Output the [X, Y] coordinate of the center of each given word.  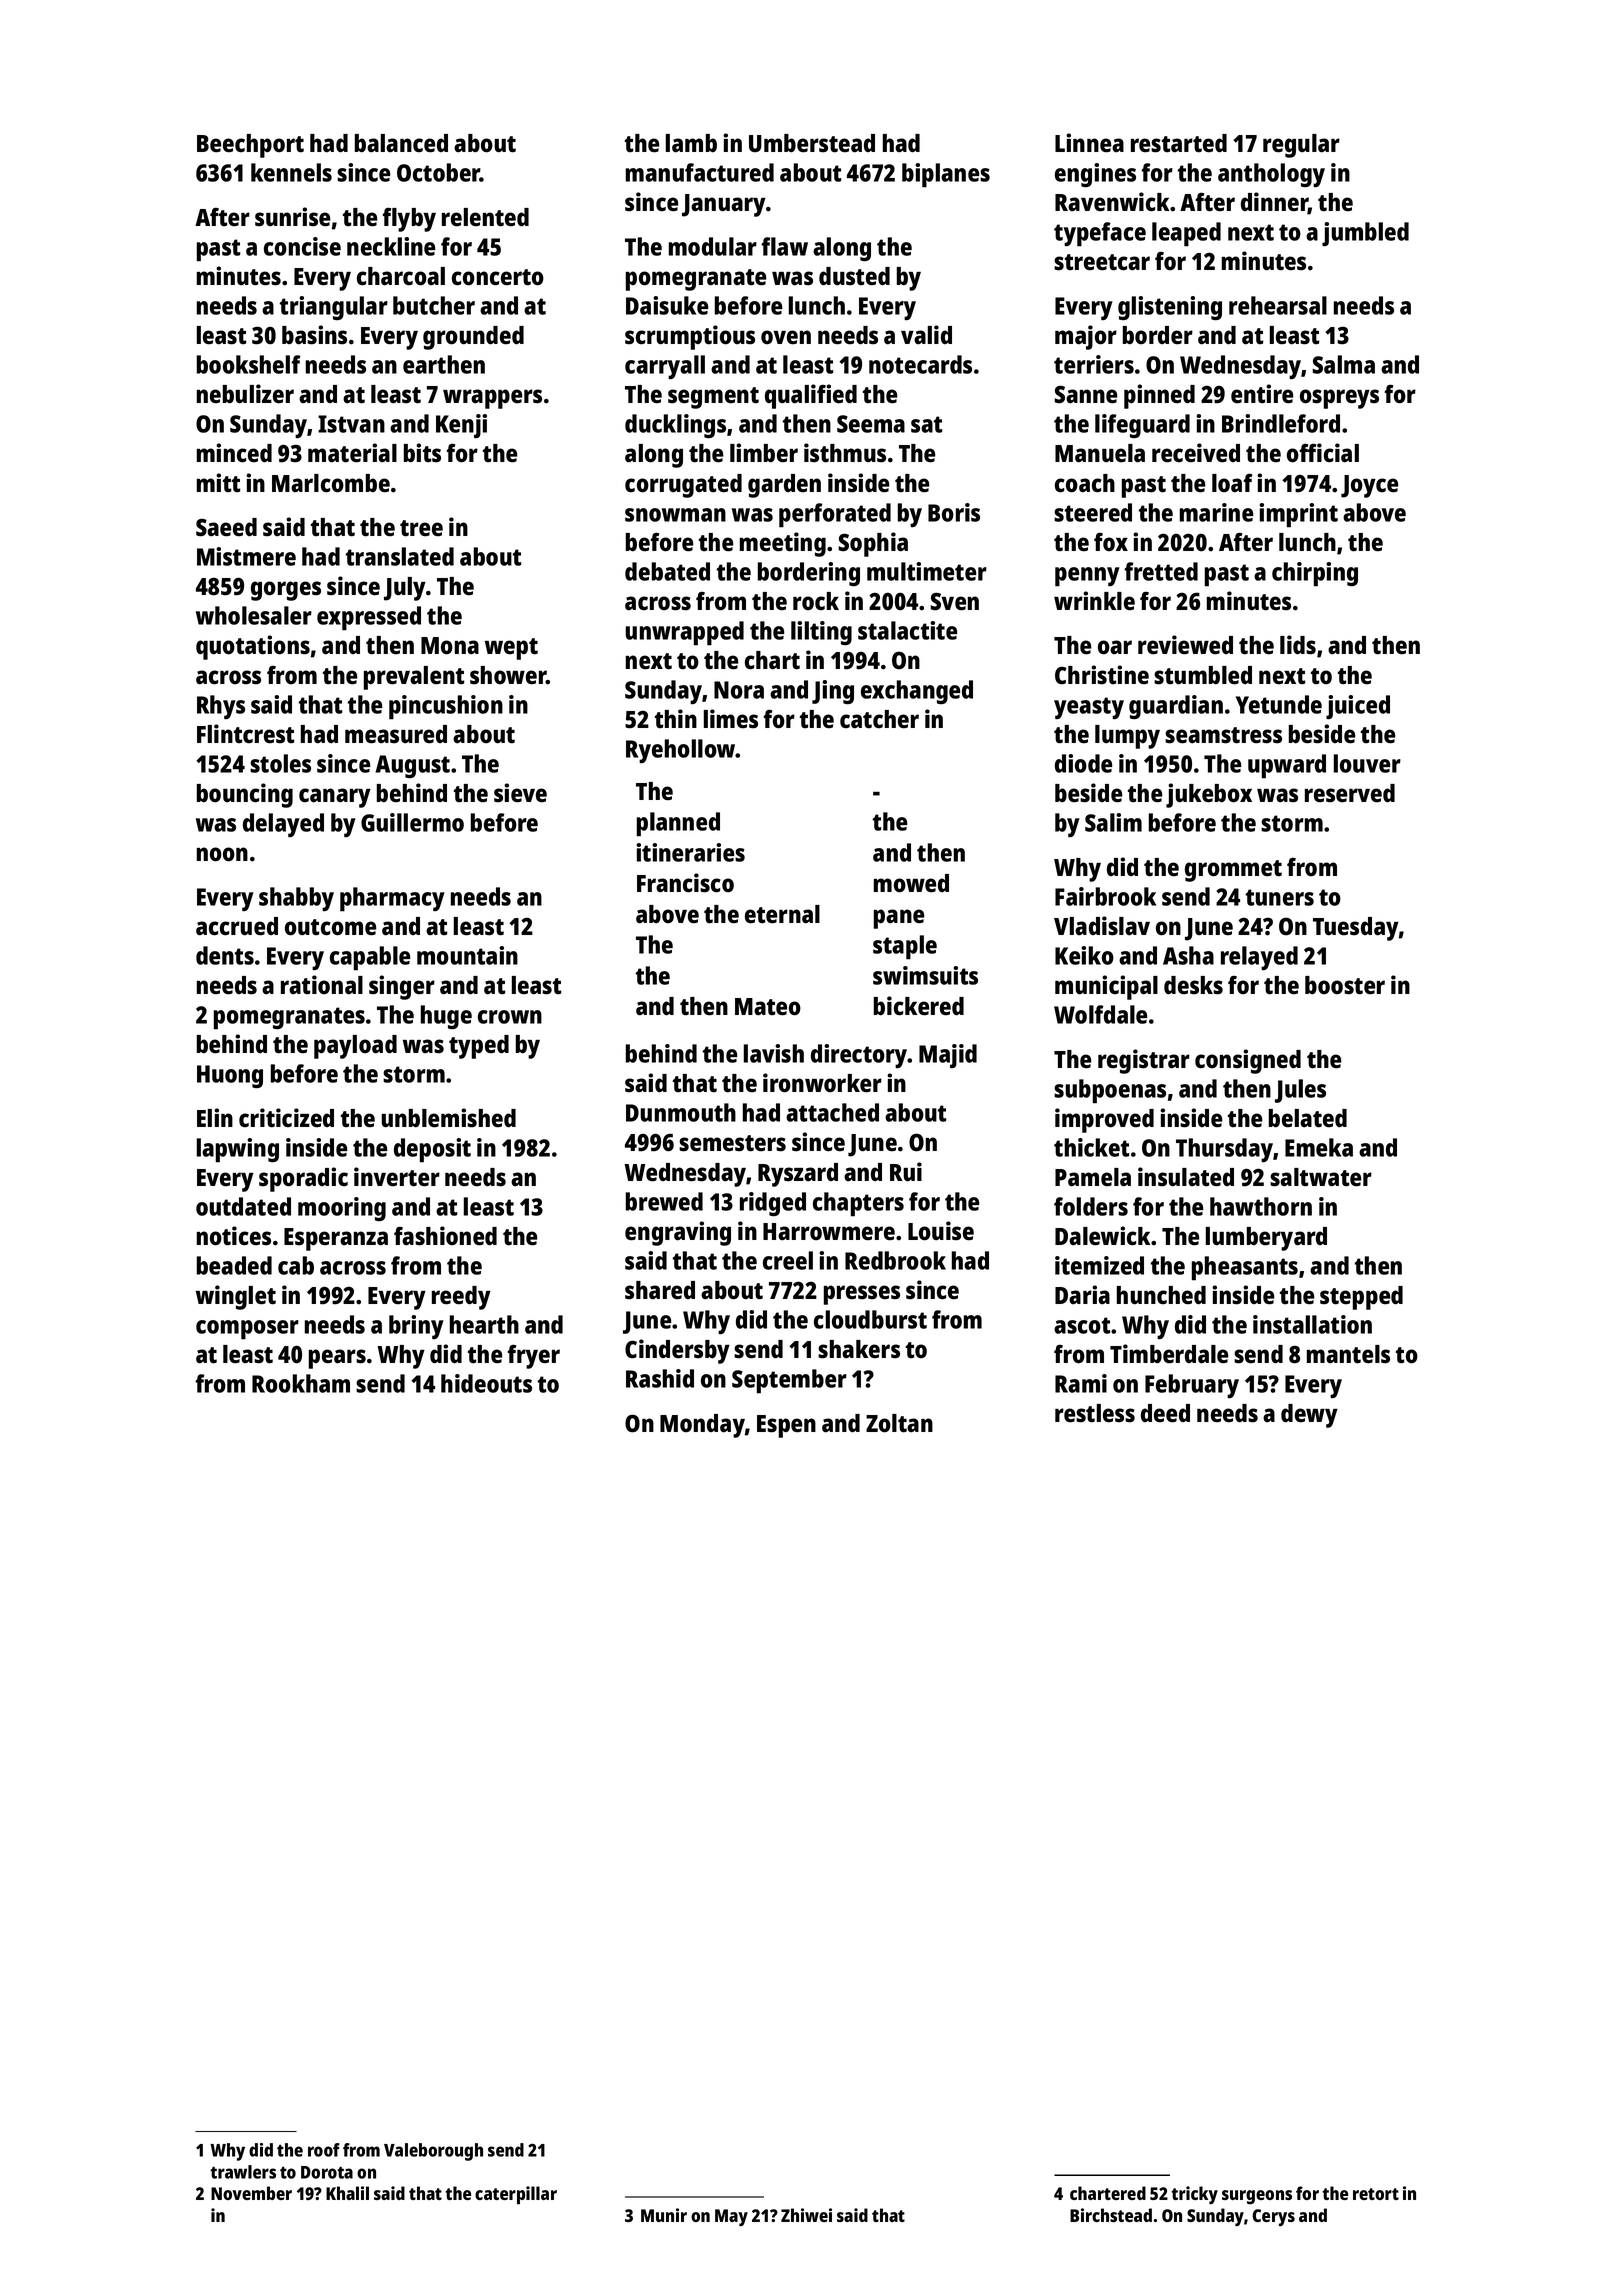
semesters [732, 1143]
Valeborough [433, 2152]
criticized [286, 1118]
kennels [291, 172]
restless [1095, 1413]
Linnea [1089, 143]
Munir [664, 2215]
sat [926, 424]
